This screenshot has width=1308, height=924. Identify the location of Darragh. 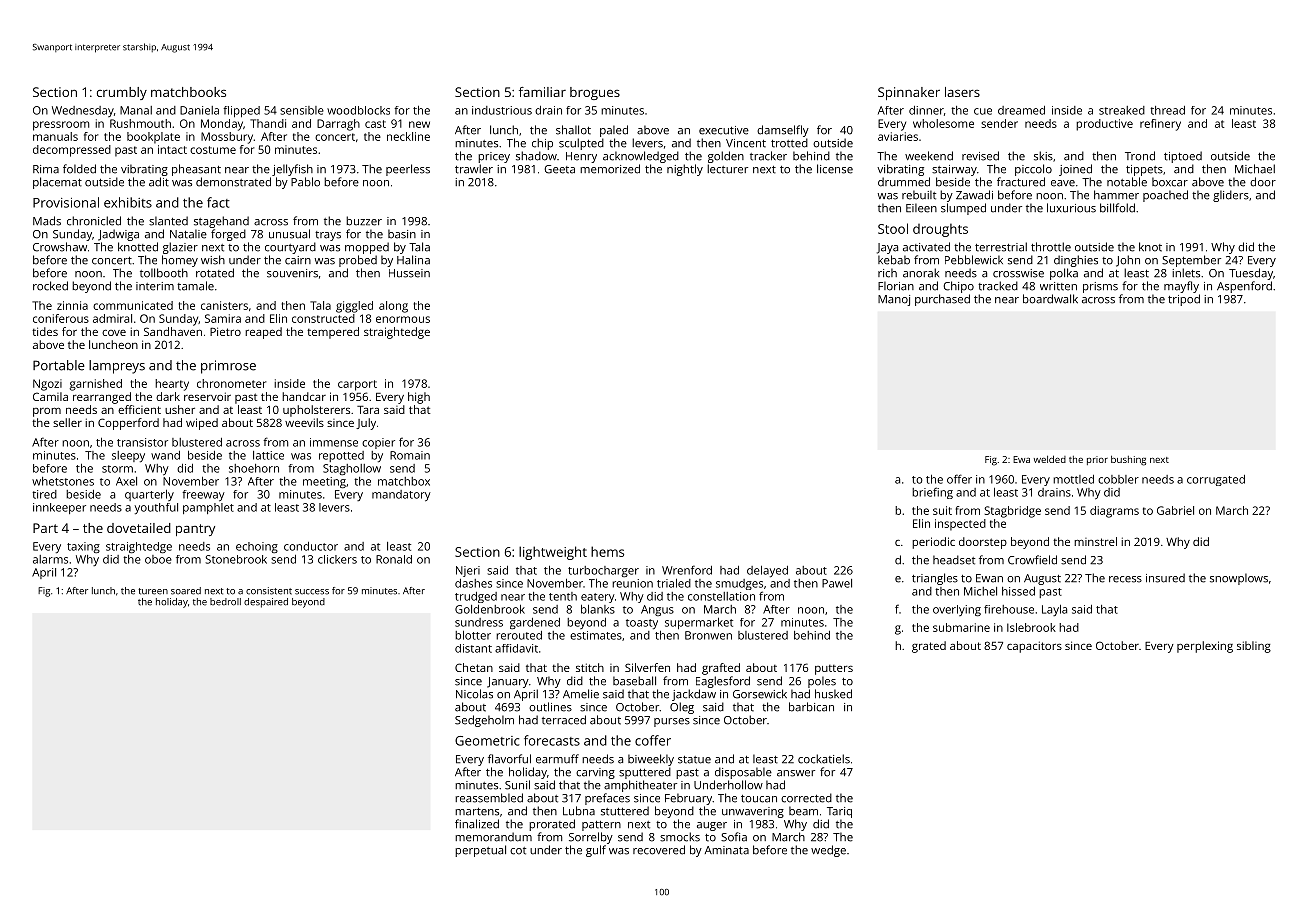
(338, 125).
